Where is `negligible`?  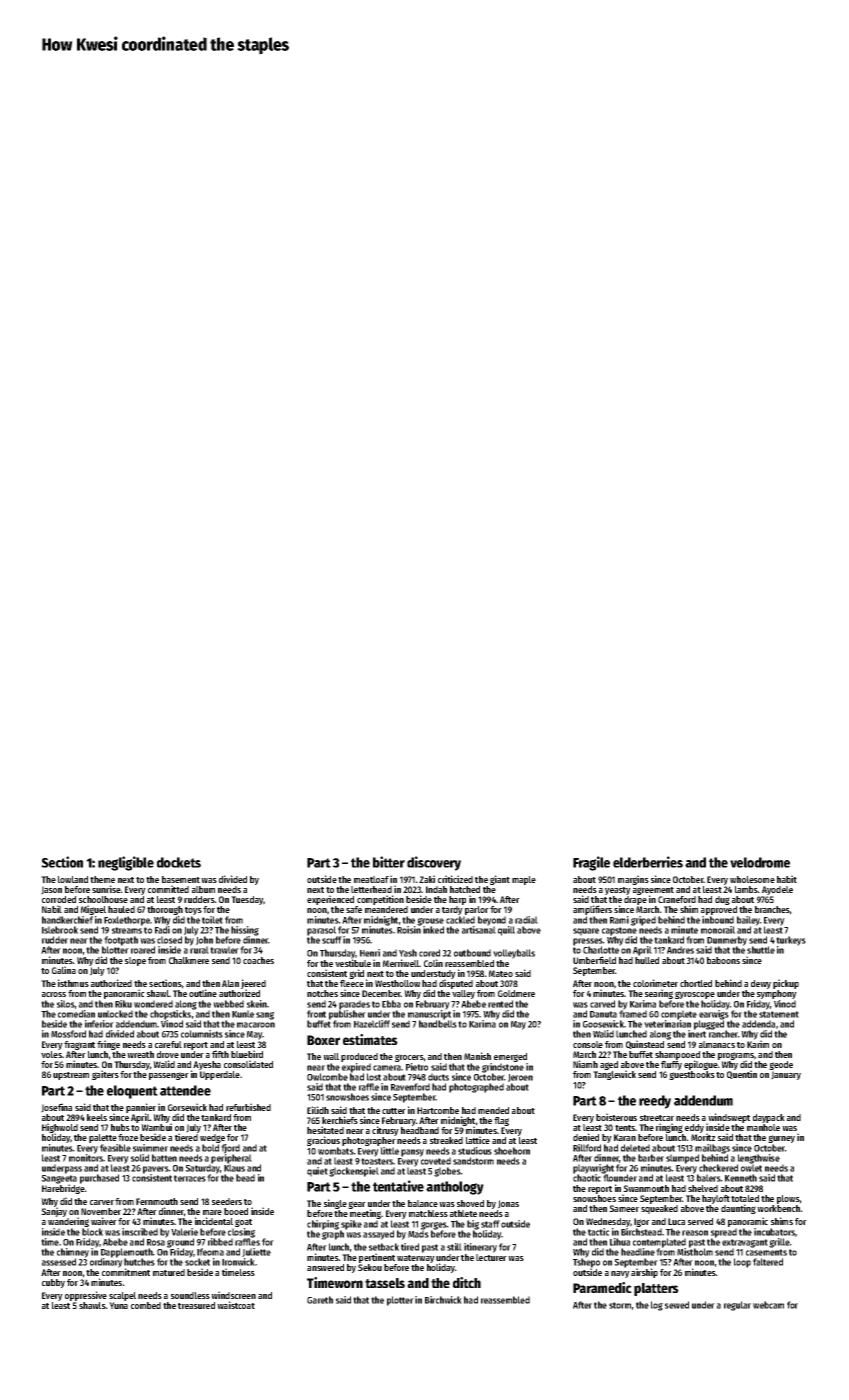
negligible is located at coordinates (126, 863).
